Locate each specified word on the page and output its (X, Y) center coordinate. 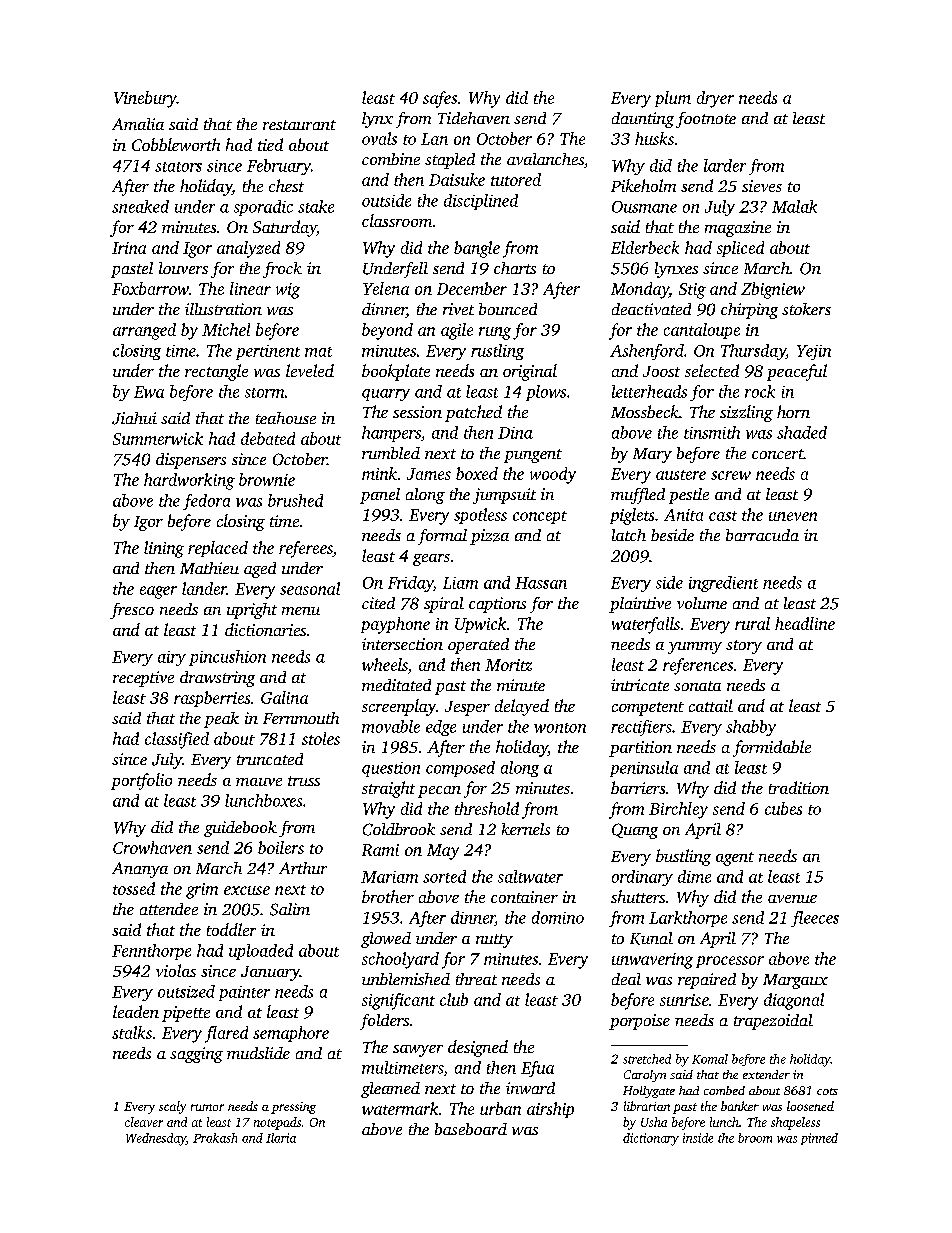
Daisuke (457, 179)
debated (268, 438)
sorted (444, 876)
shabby (751, 728)
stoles (321, 738)
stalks (132, 1032)
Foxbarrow (150, 288)
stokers (806, 309)
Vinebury (145, 99)
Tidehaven (474, 118)
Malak (794, 206)
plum (673, 99)
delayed (522, 707)
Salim (290, 909)
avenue (792, 899)
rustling (497, 352)
